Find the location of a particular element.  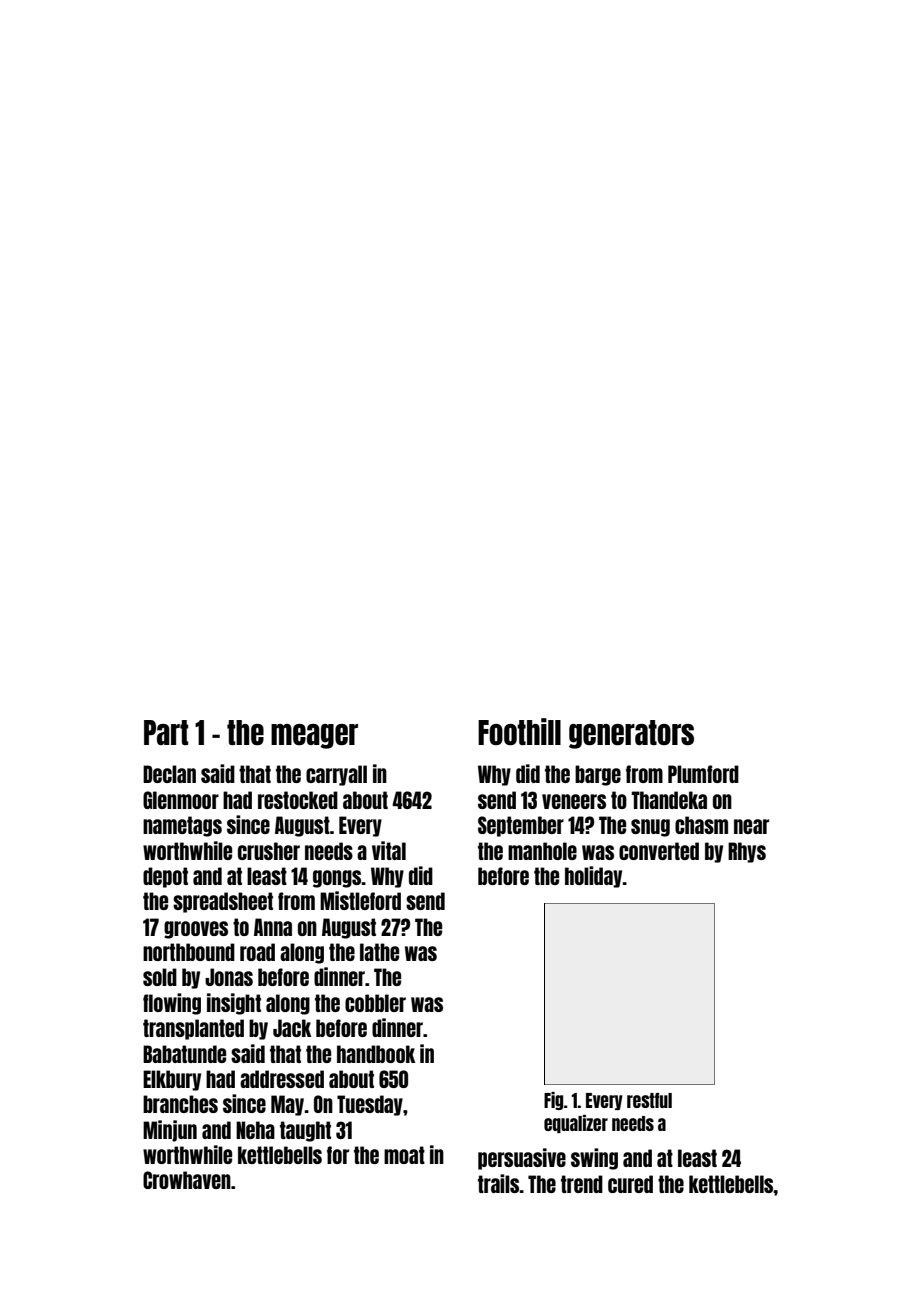

restful is located at coordinates (649, 1100).
